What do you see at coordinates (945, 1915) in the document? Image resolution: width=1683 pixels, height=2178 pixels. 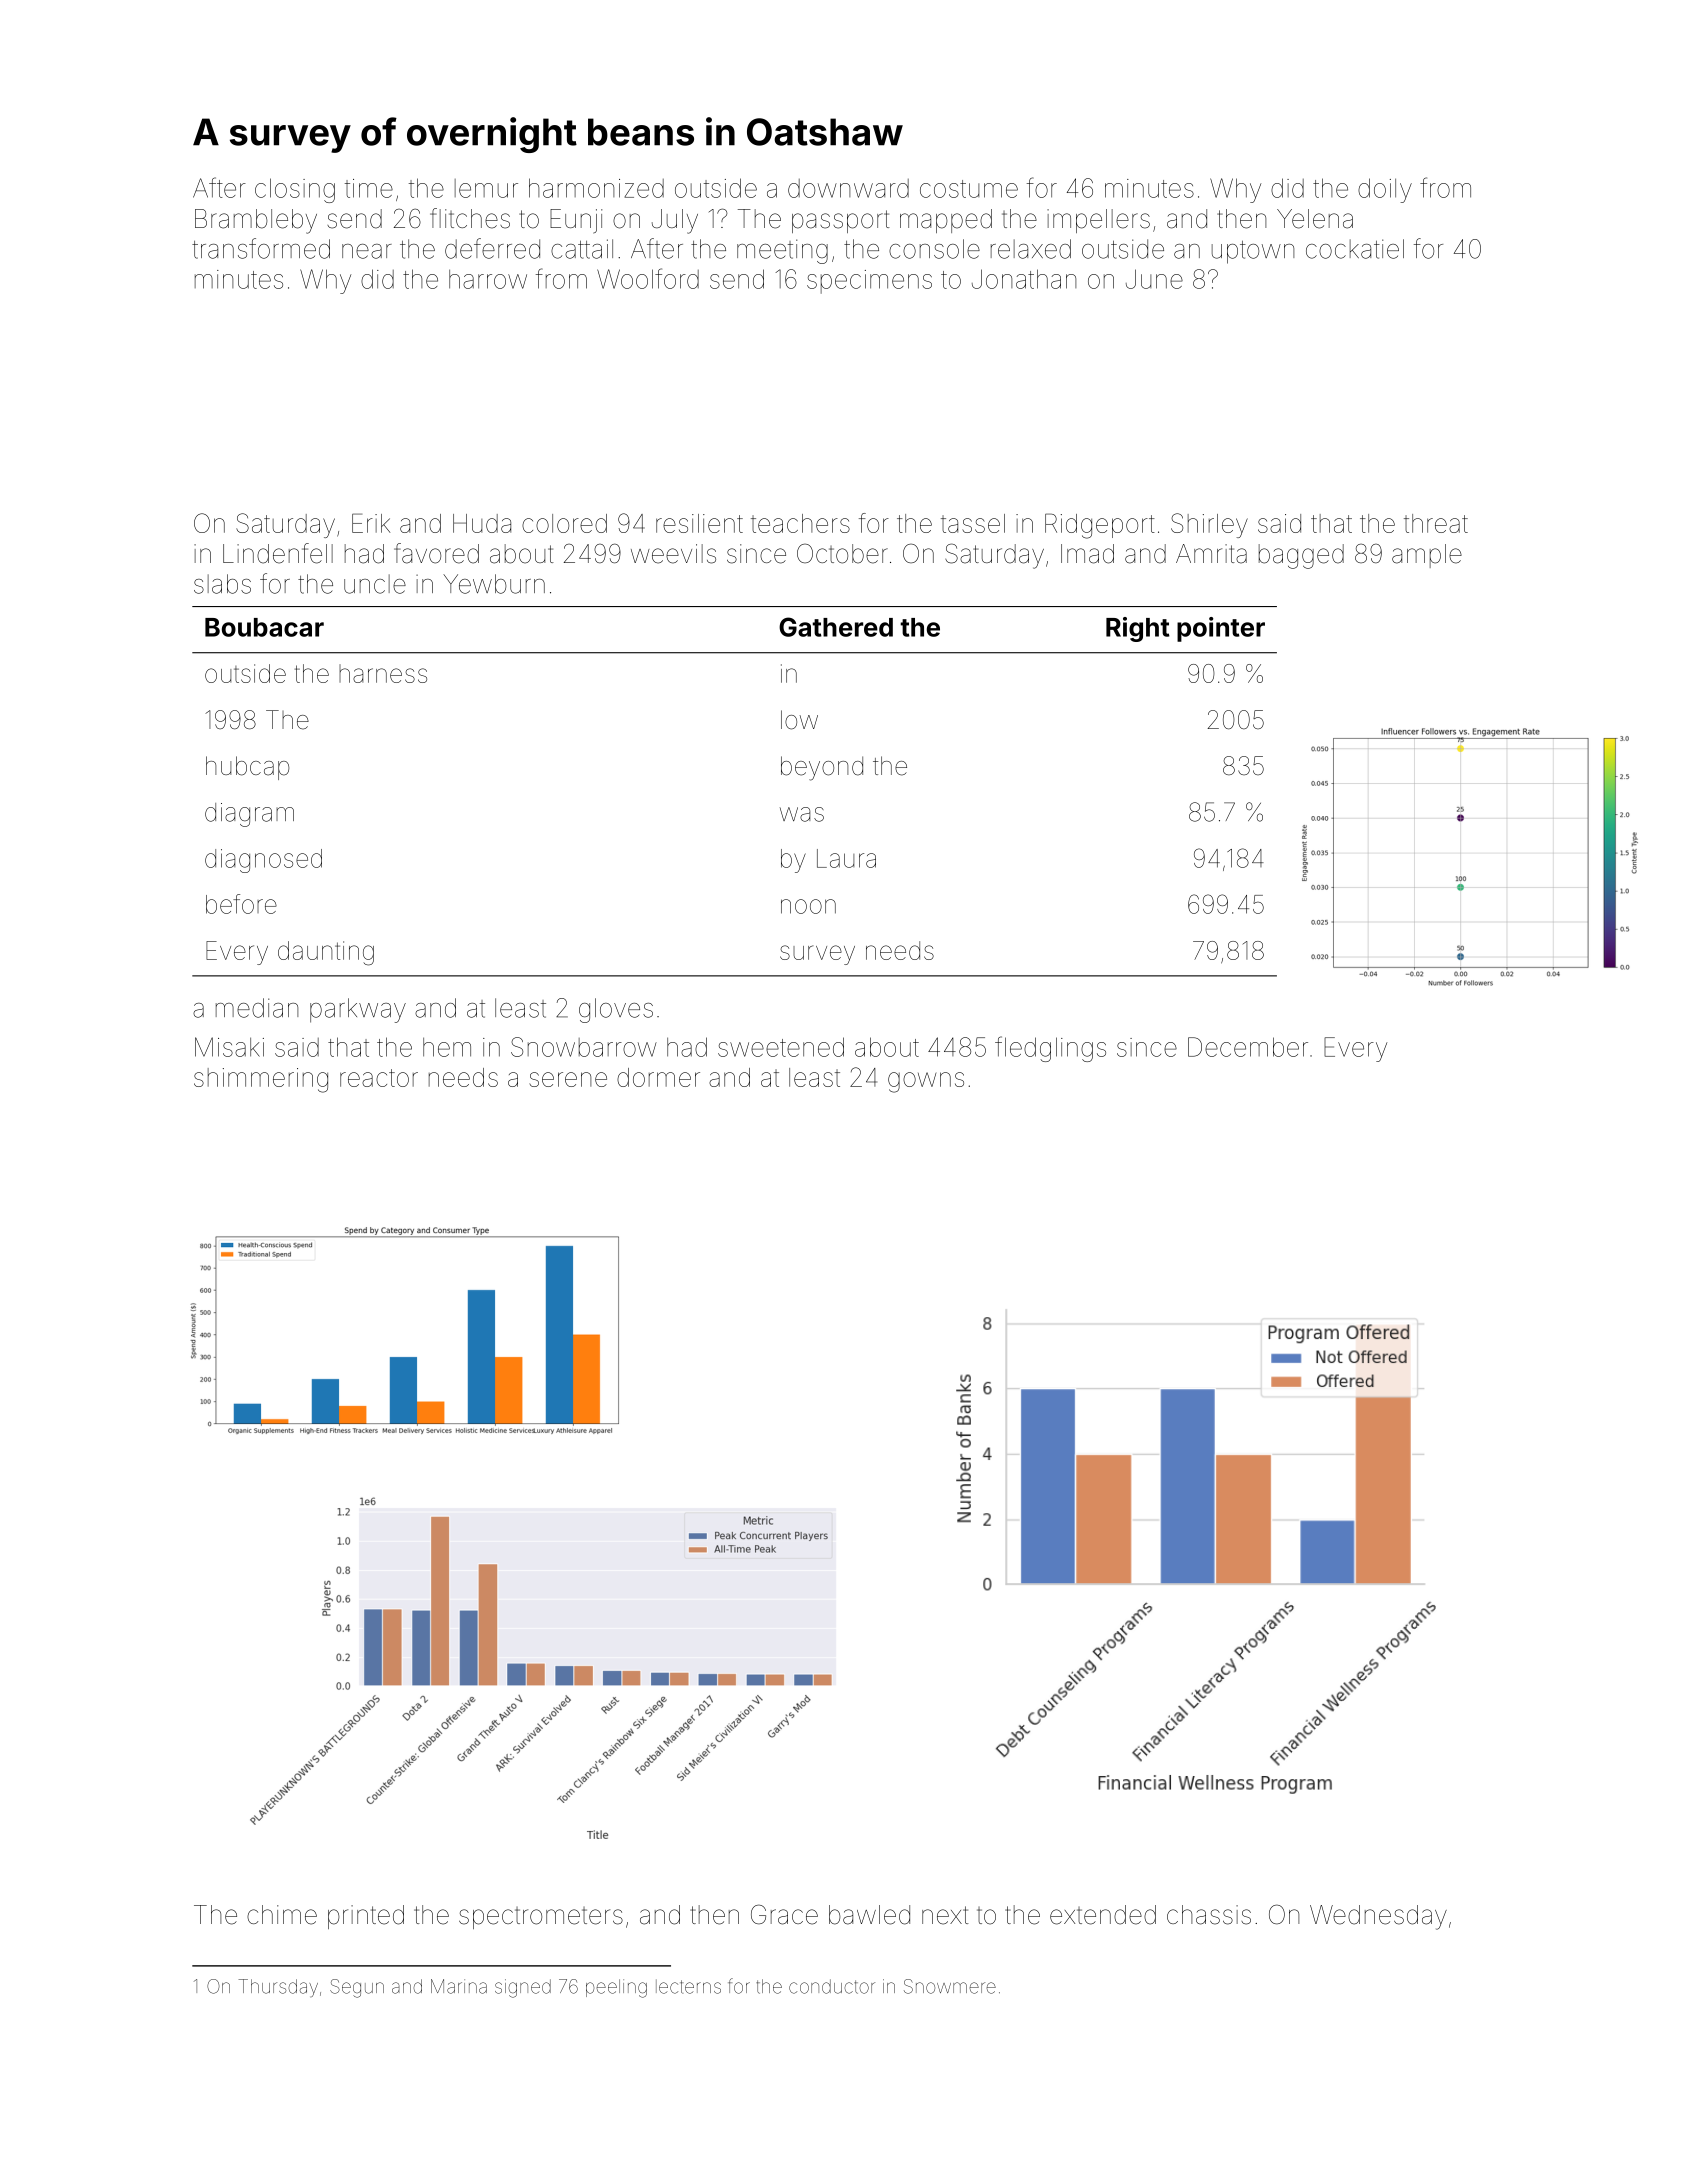 I see `next` at bounding box center [945, 1915].
